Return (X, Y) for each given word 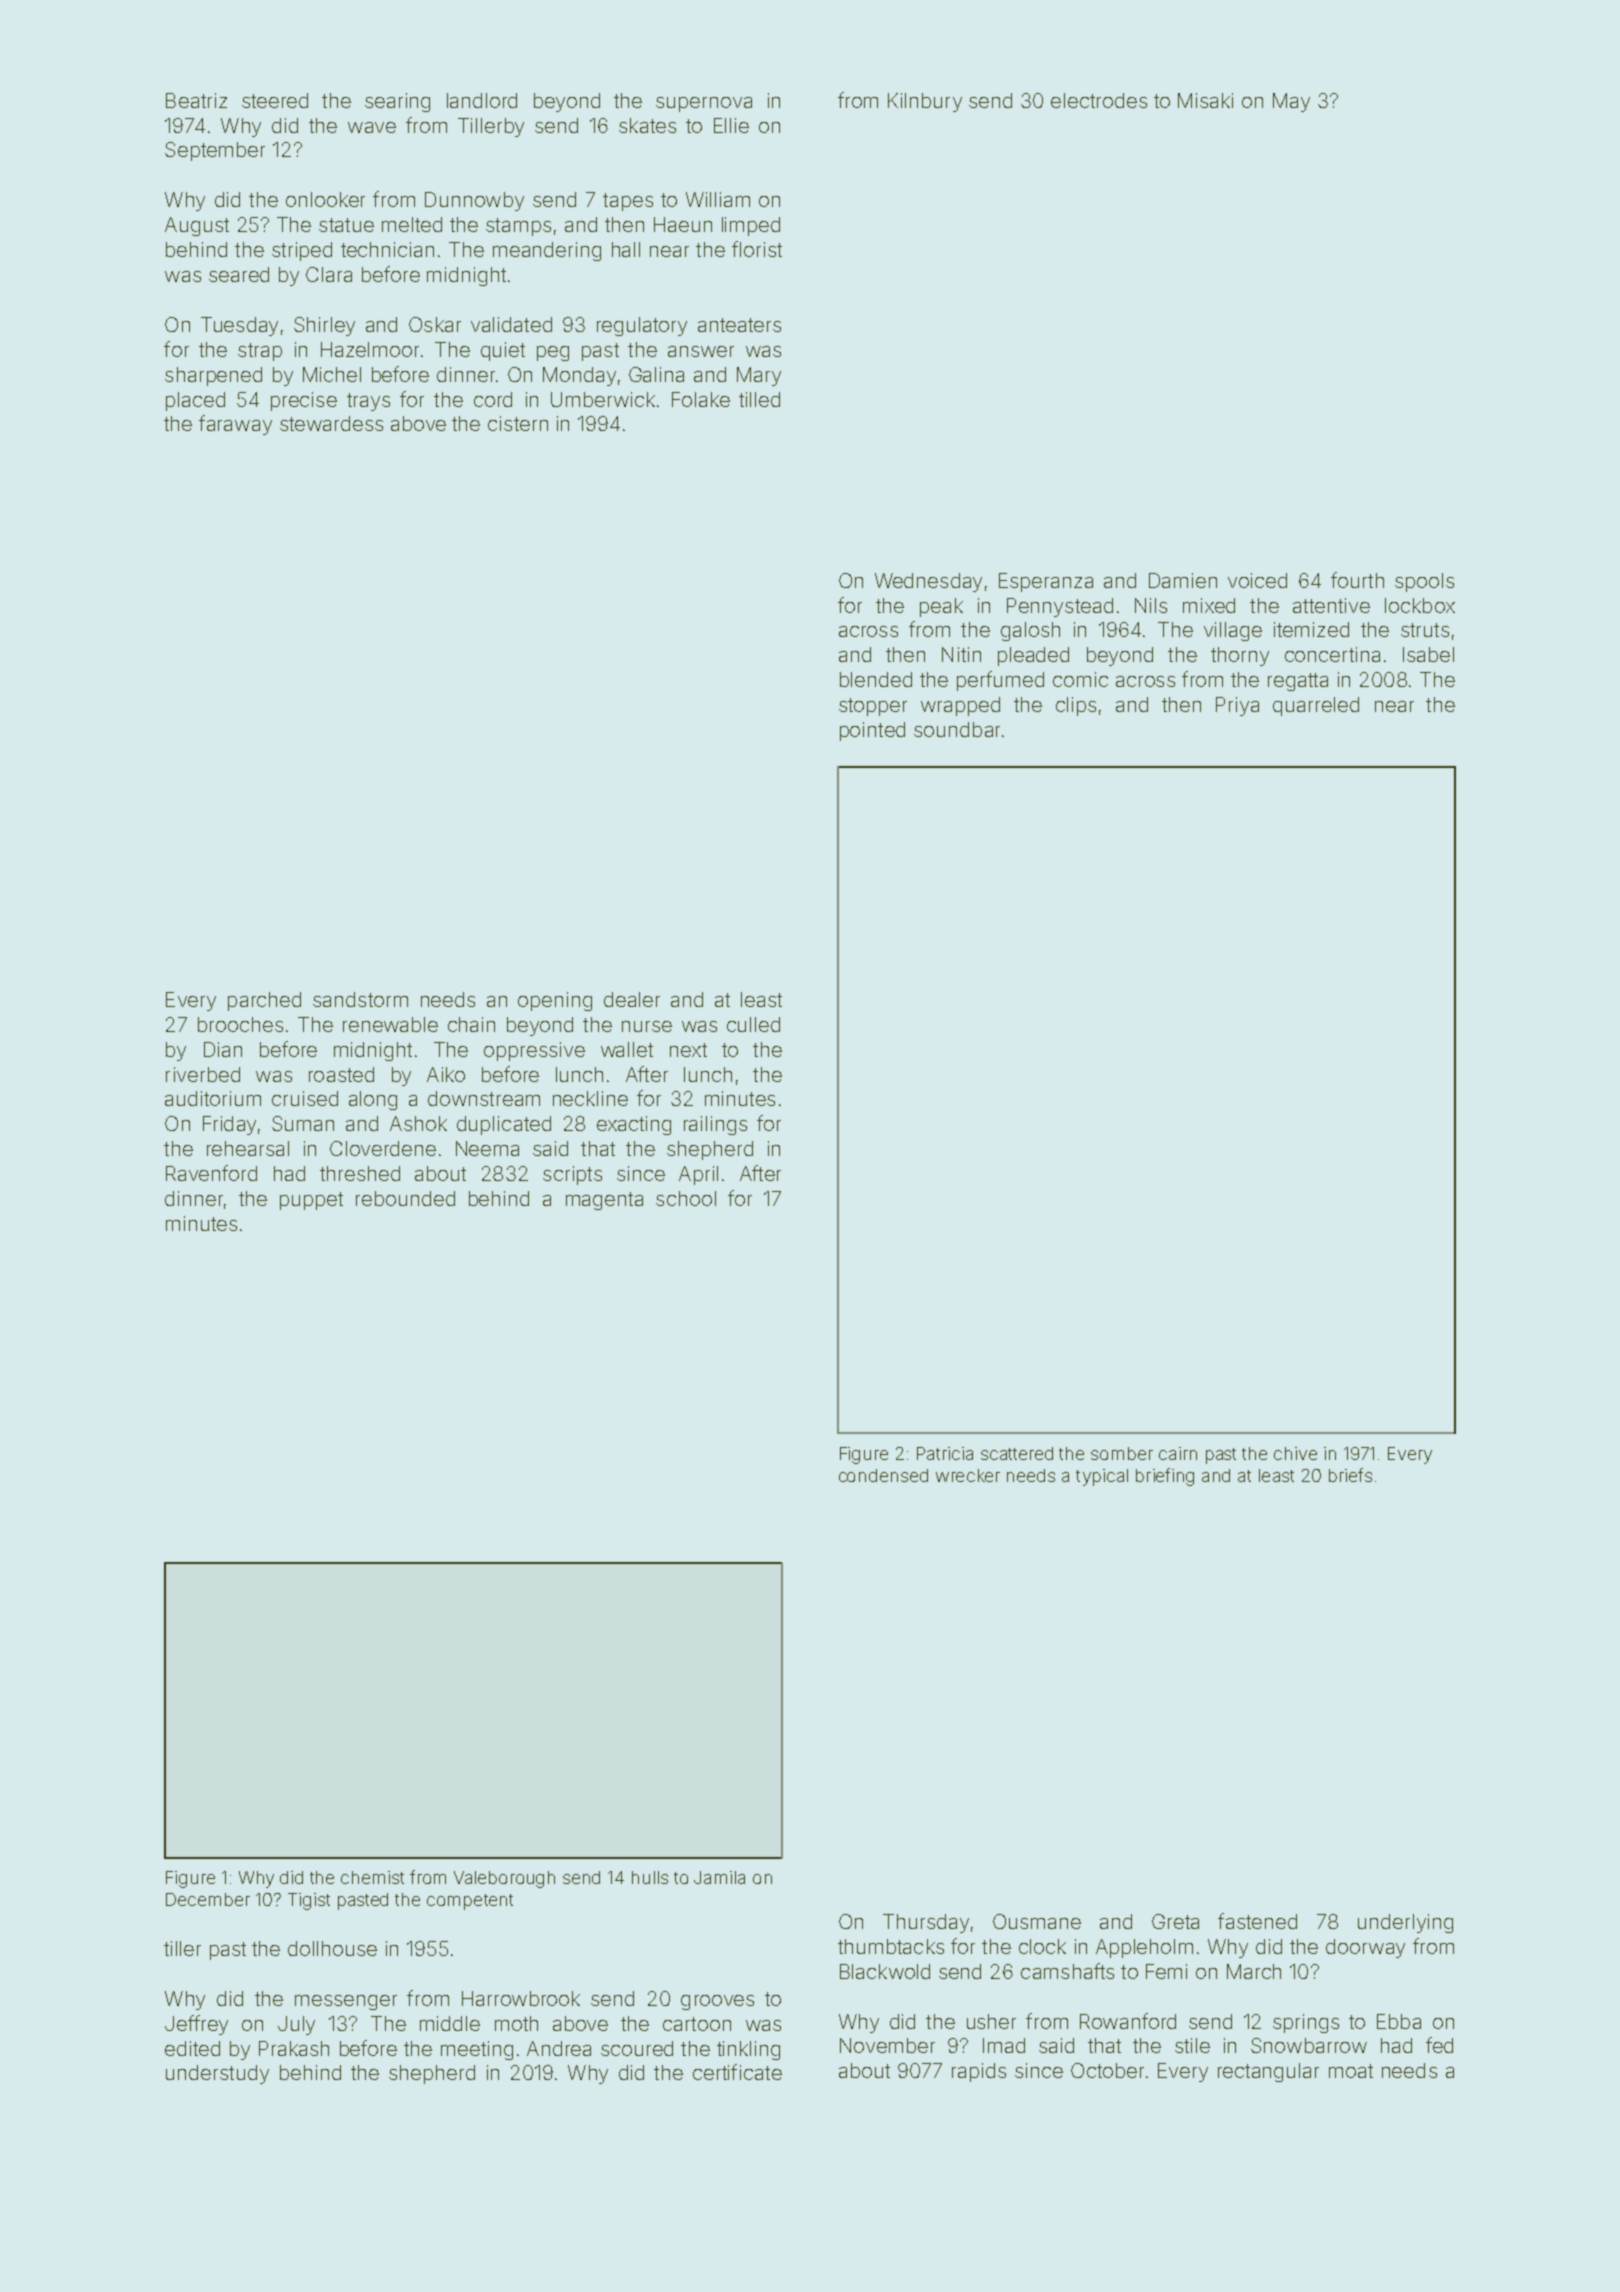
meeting (477, 2050)
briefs (1350, 1475)
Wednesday (928, 582)
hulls (650, 1877)
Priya (1237, 706)
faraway (235, 425)
